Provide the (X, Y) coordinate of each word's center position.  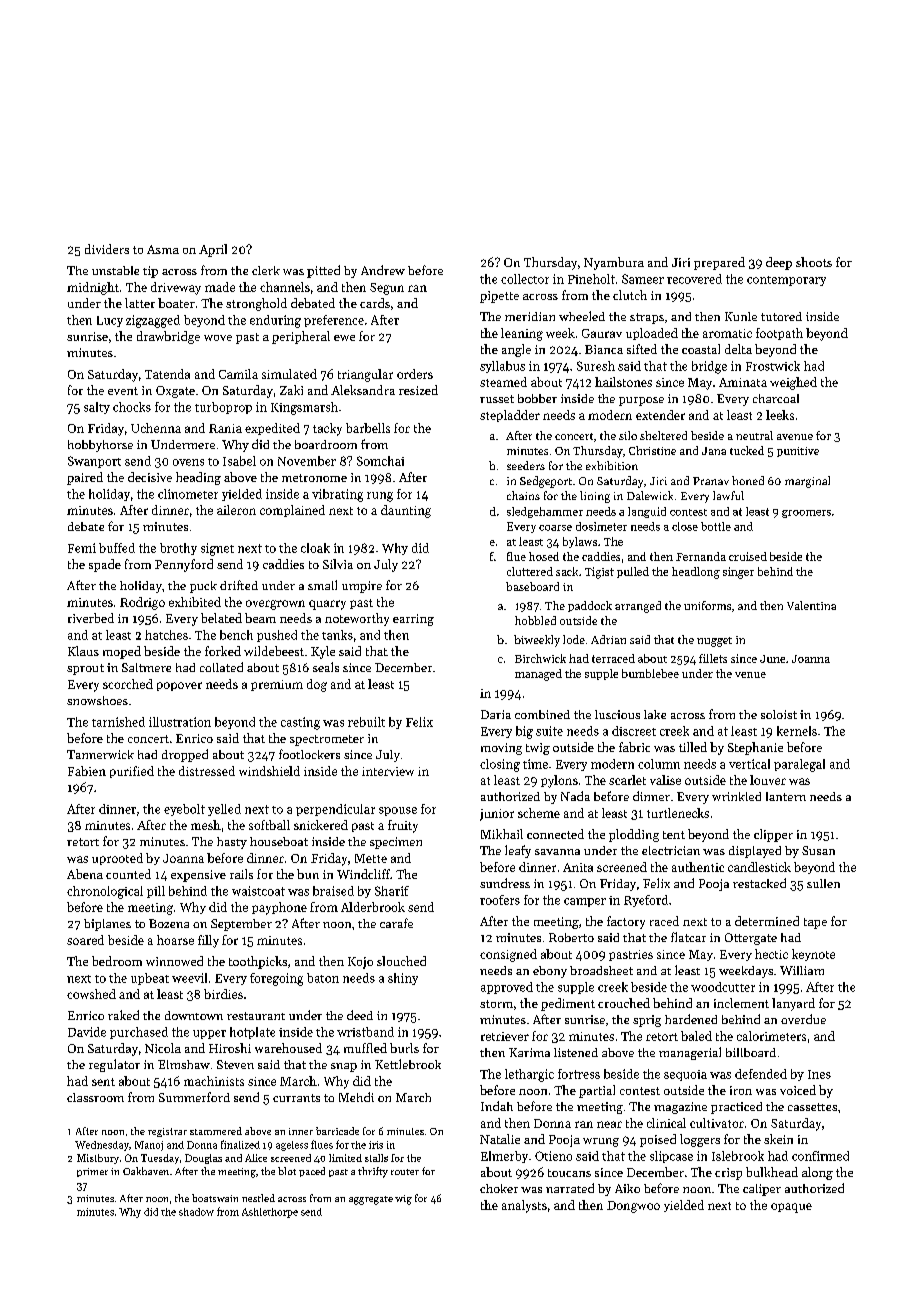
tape (815, 923)
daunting (406, 511)
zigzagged (153, 321)
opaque (791, 1208)
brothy (178, 549)
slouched (401, 961)
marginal (807, 482)
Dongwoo (633, 1207)
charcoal (776, 398)
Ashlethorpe (270, 1213)
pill (156, 892)
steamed (503, 382)
